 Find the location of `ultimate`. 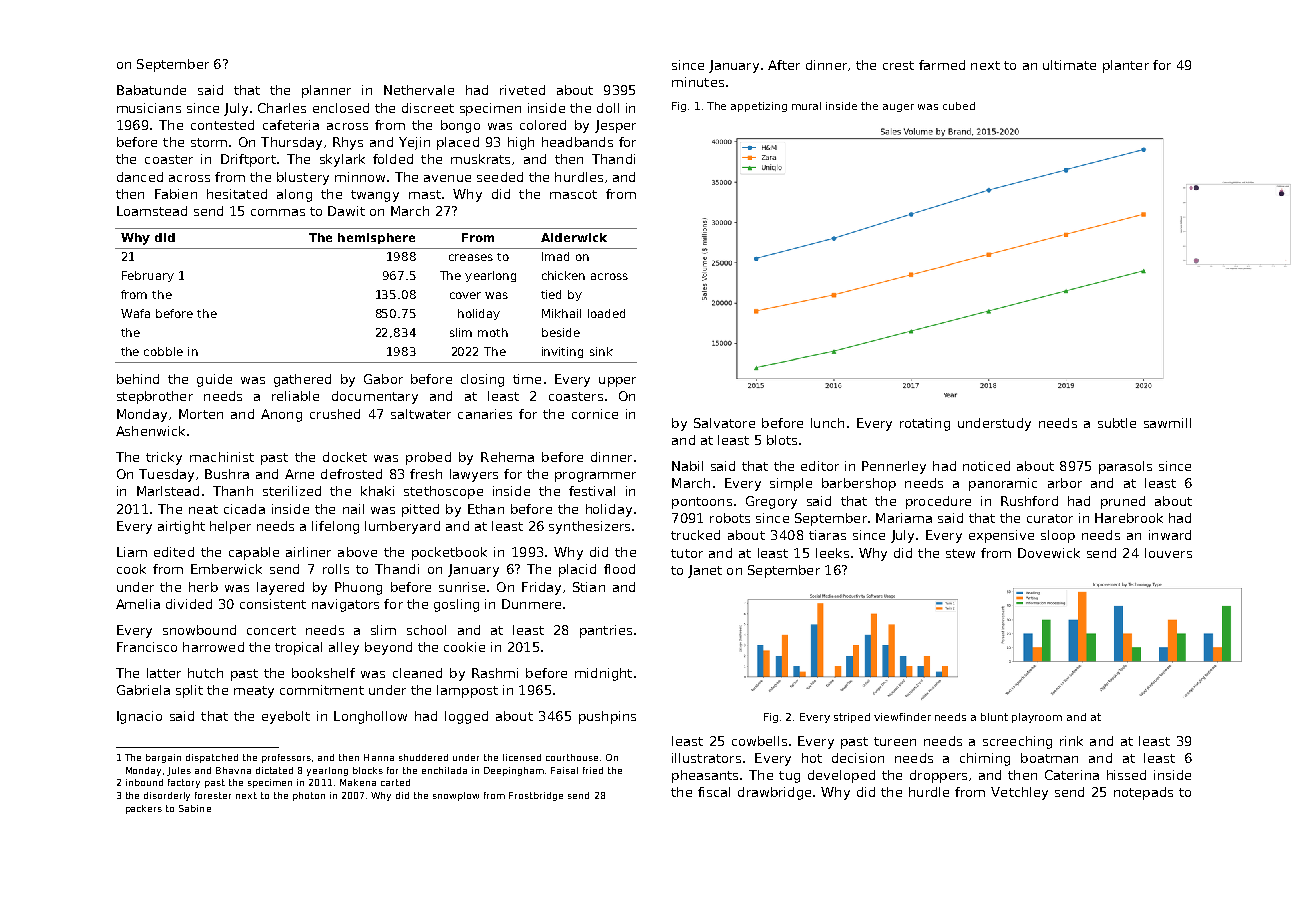

ultimate is located at coordinates (1069, 65).
